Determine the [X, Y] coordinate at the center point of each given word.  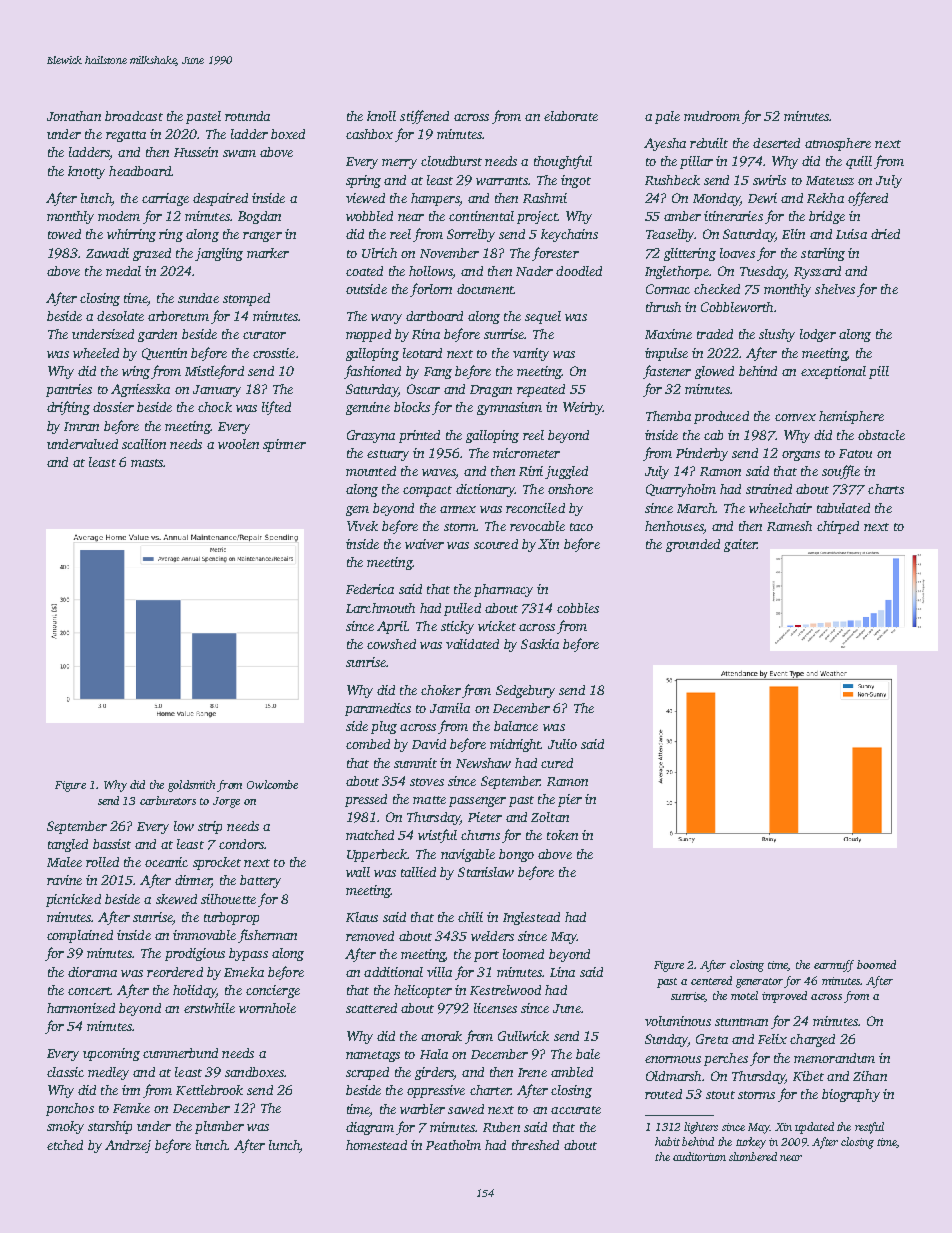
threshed [535, 1145]
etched [65, 1145]
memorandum [834, 1058]
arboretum [178, 316]
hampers [435, 199]
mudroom [712, 116]
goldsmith [191, 786]
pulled [462, 609]
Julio [562, 744]
